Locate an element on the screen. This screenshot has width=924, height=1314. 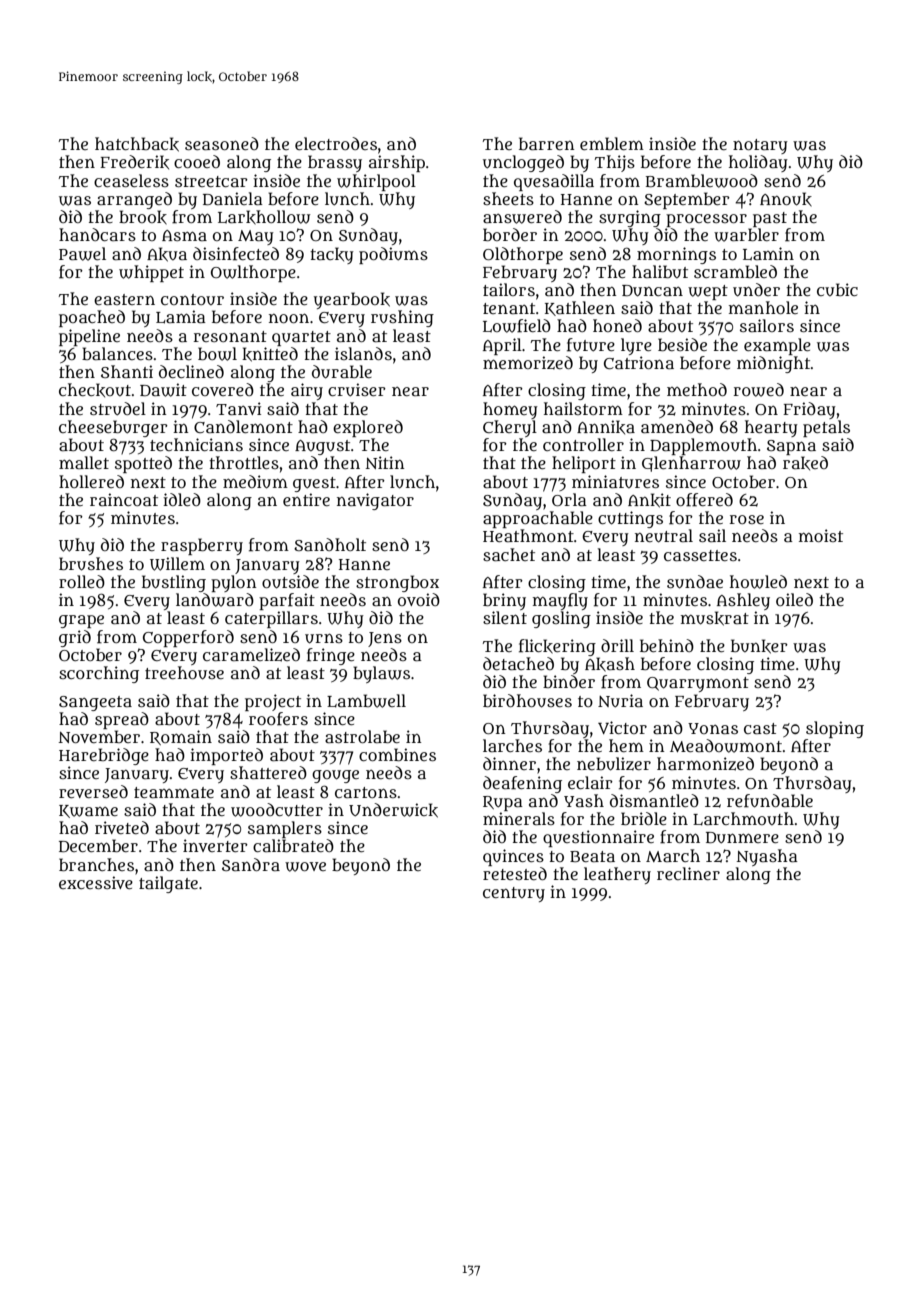
century is located at coordinates (514, 894).
